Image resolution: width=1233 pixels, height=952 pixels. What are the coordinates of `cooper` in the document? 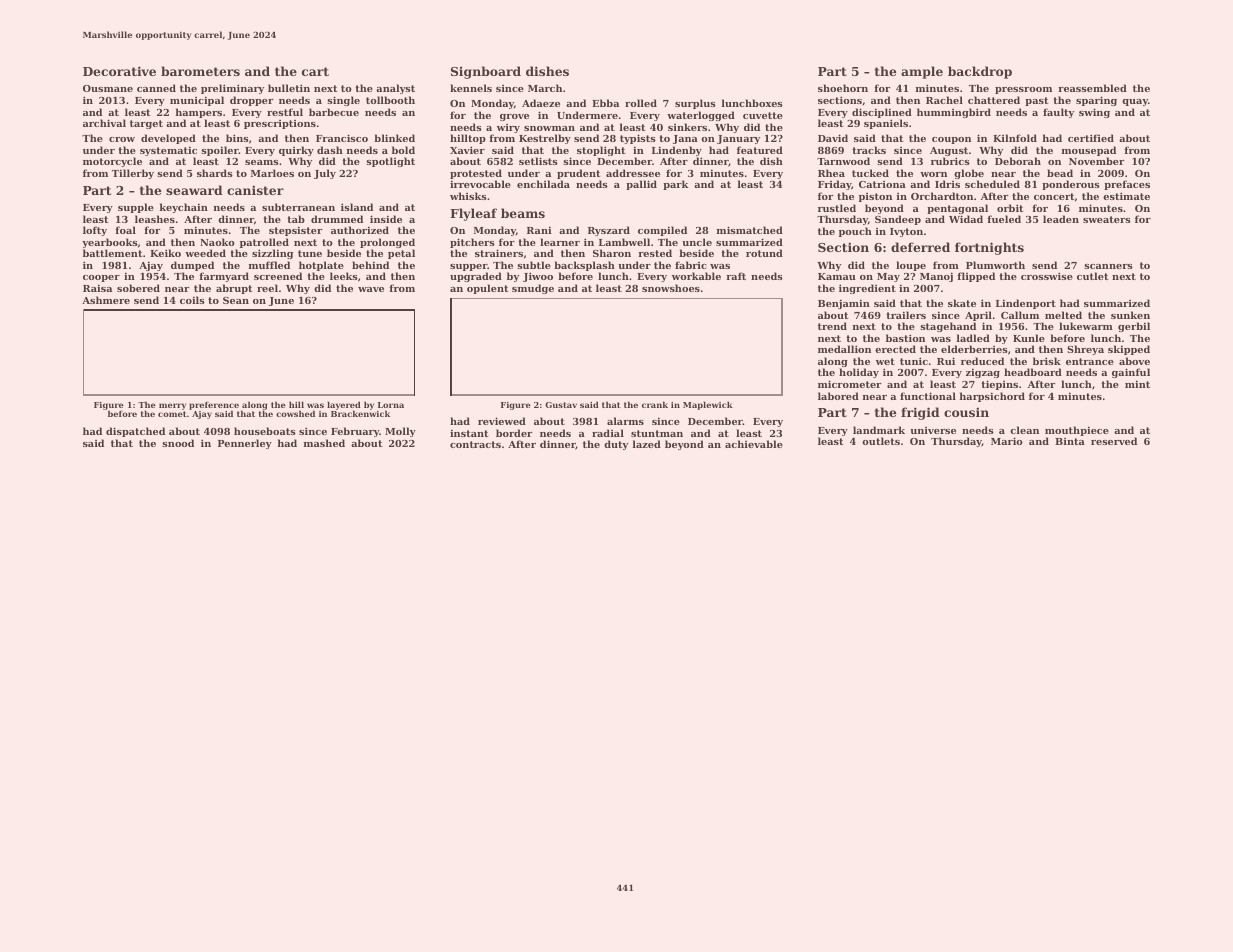 It's located at (101, 278).
